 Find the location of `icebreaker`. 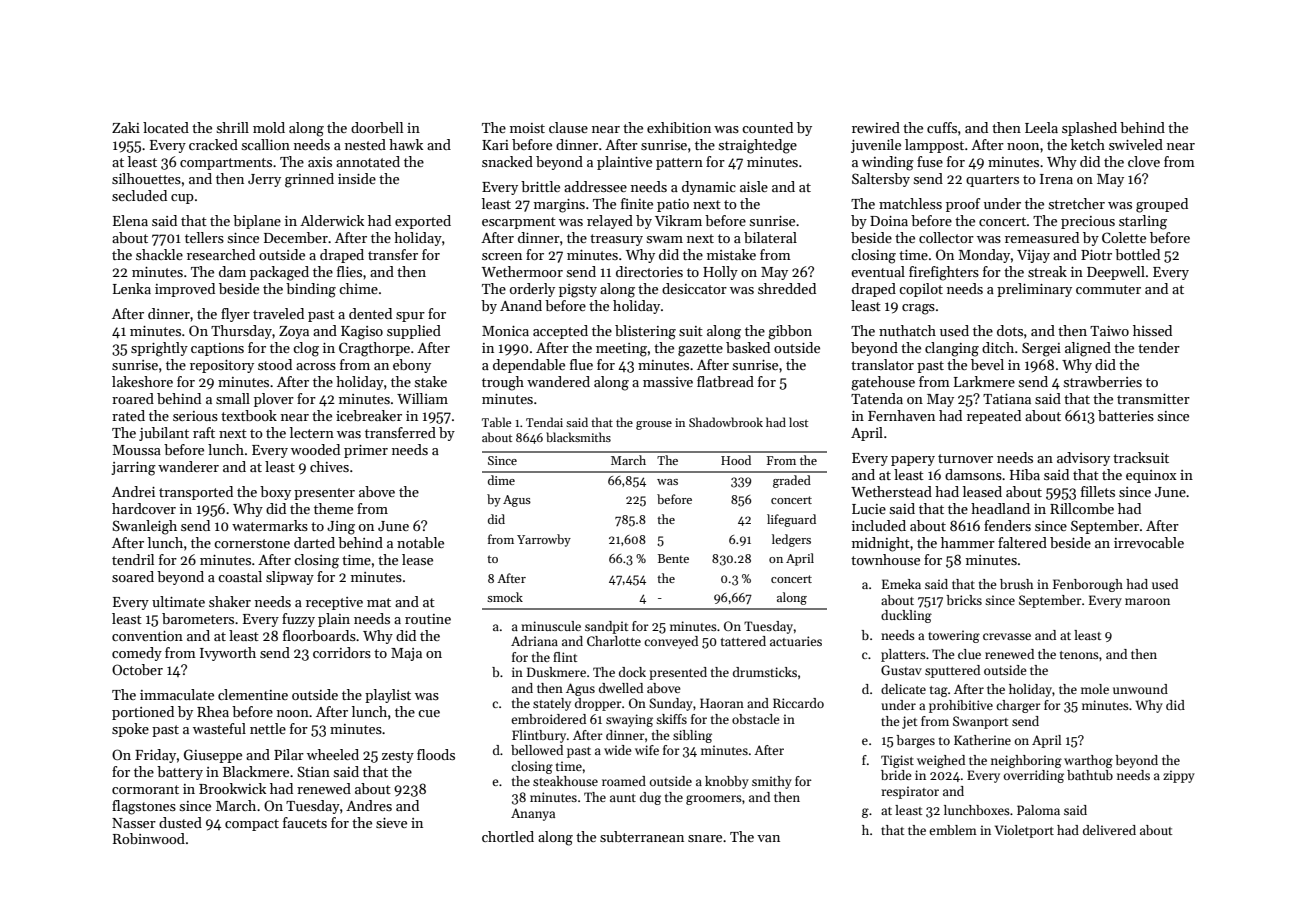

icebreaker is located at coordinates (369, 415).
